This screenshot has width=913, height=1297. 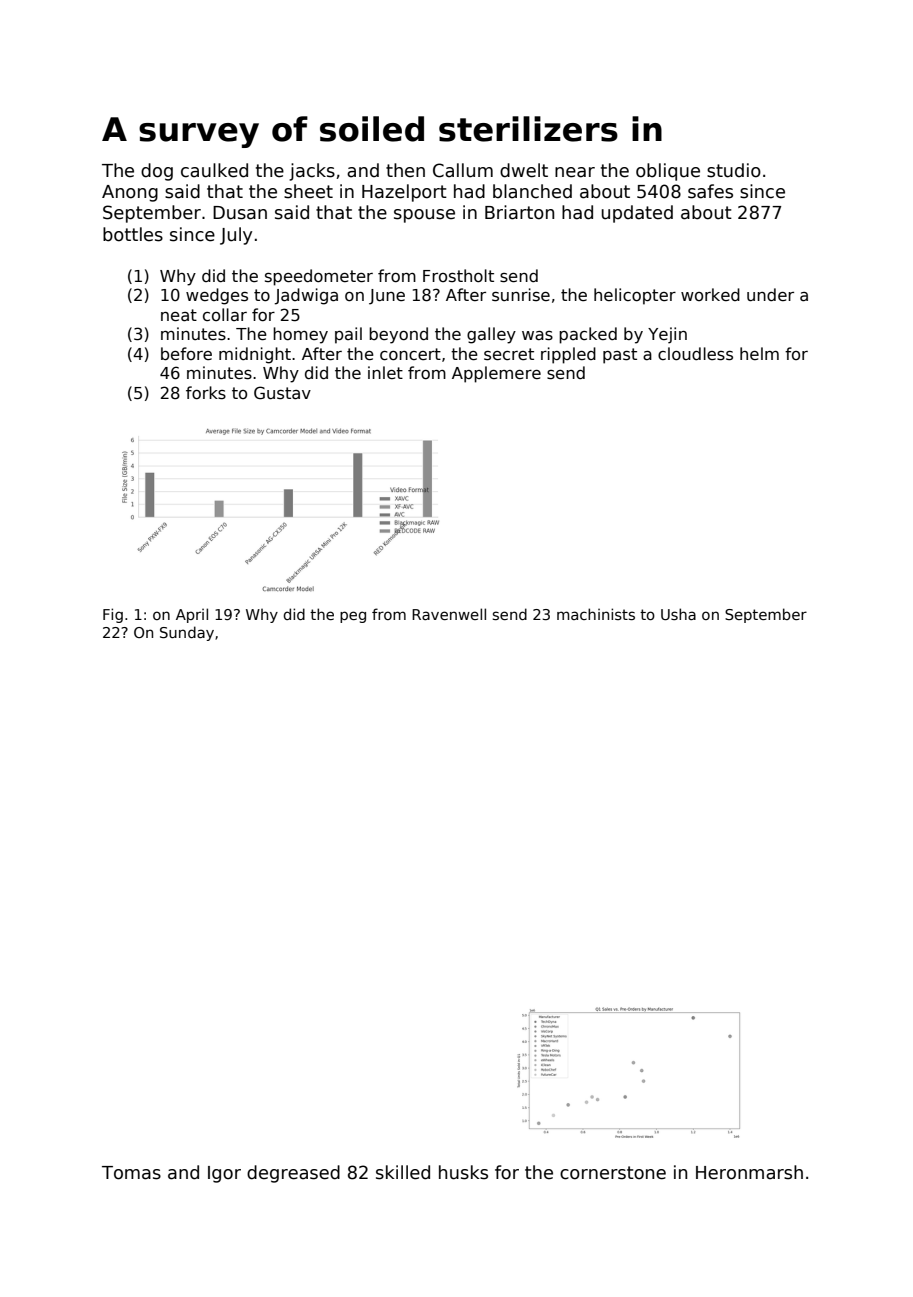 I want to click on studio, so click(x=734, y=170).
